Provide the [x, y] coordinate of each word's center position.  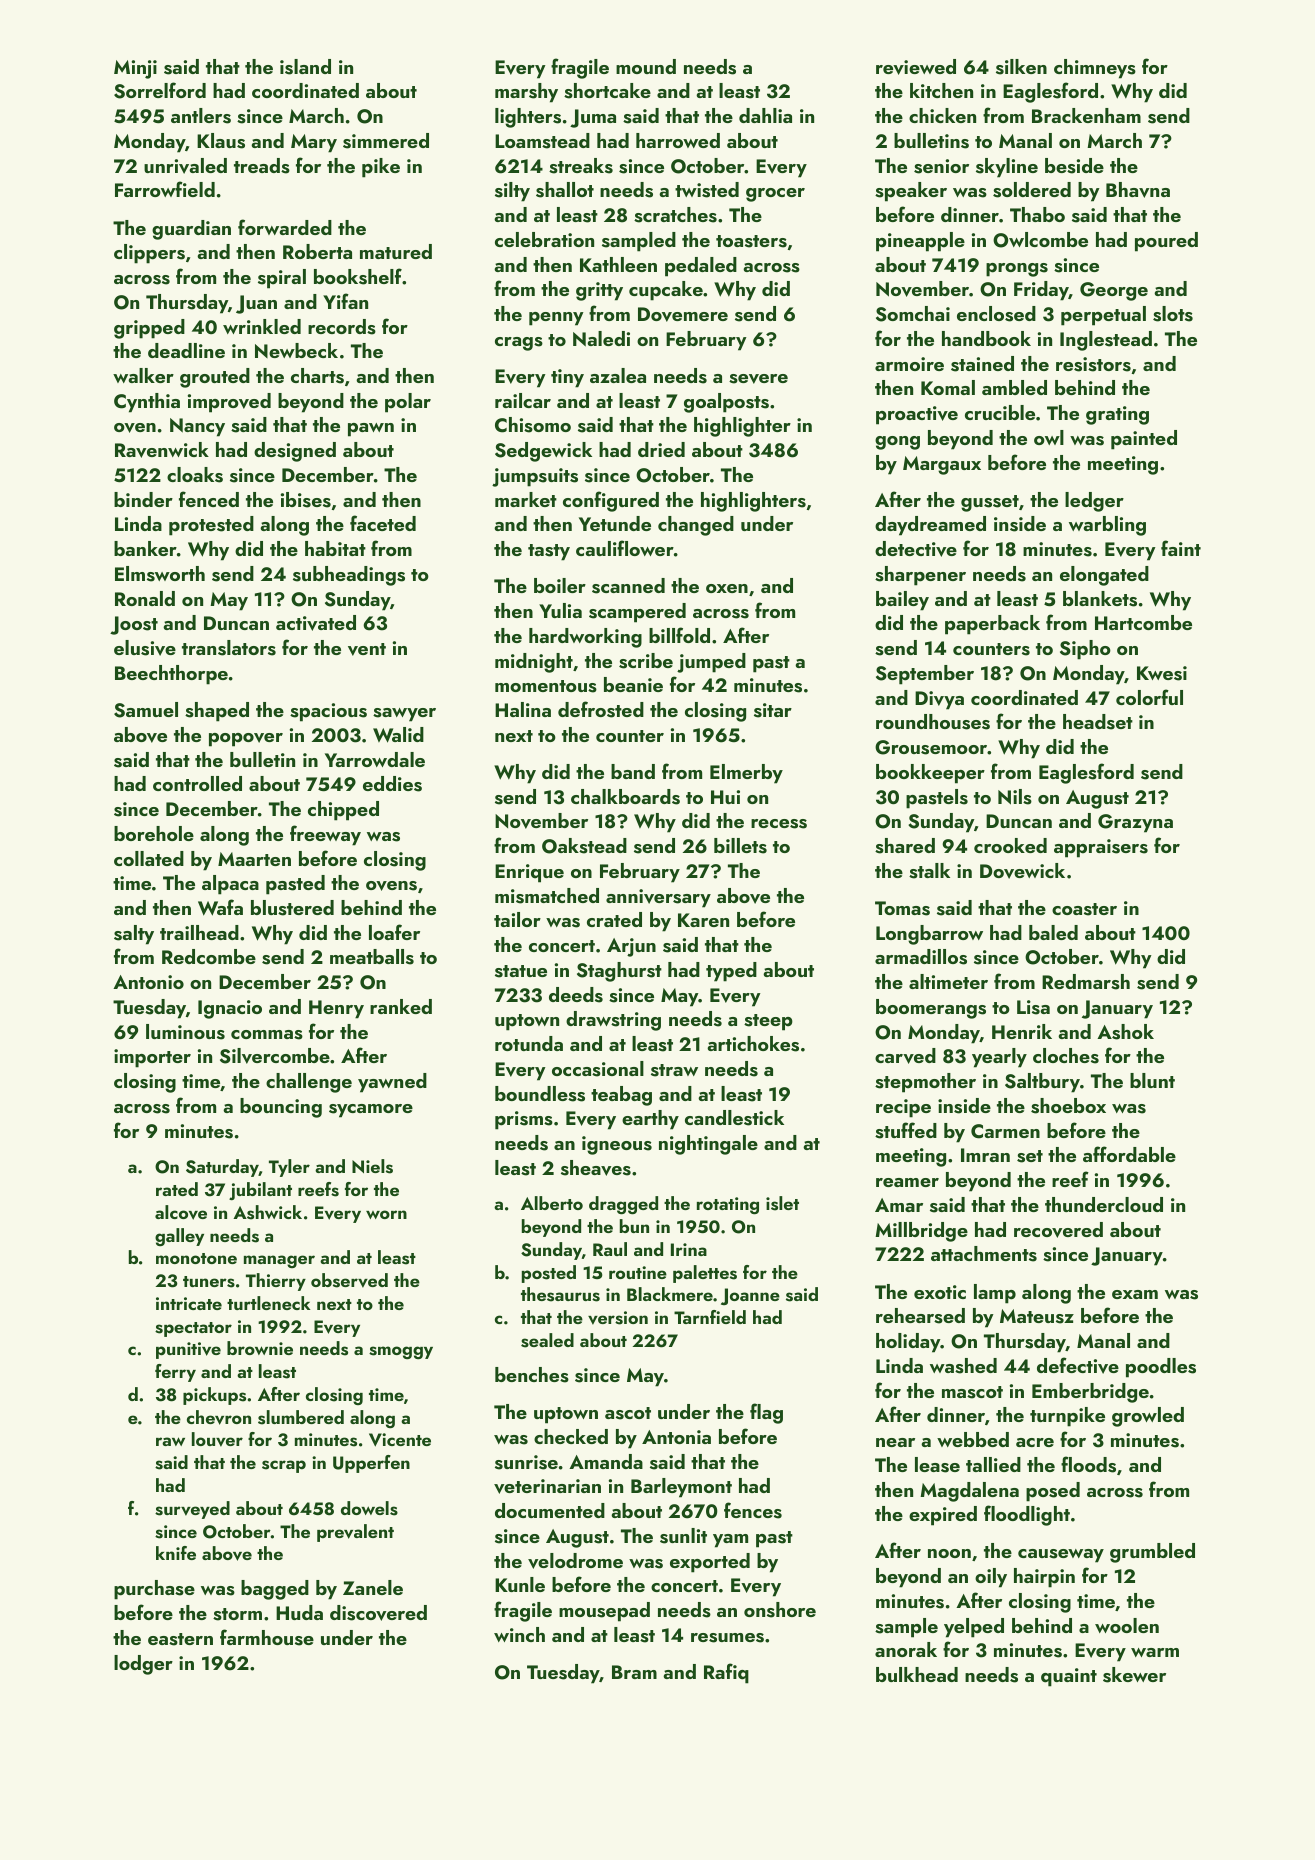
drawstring [613, 1021]
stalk [929, 871]
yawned [392, 1083]
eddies [392, 784]
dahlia [765, 115]
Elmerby [746, 774]
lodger [143, 1665]
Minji [135, 69]
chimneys [1095, 69]
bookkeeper [930, 774]
